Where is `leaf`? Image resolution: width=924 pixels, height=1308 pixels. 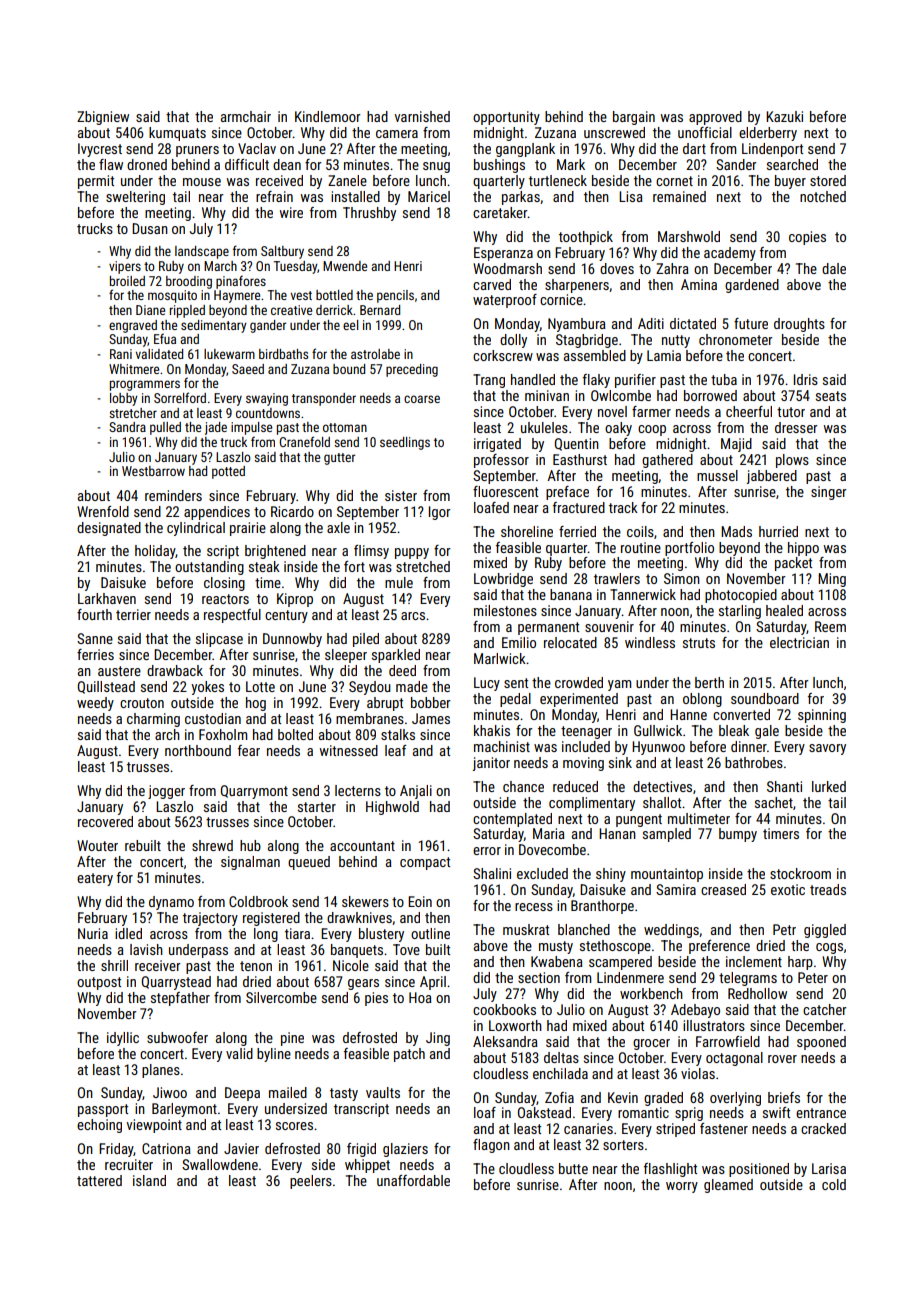 leaf is located at coordinates (395, 750).
